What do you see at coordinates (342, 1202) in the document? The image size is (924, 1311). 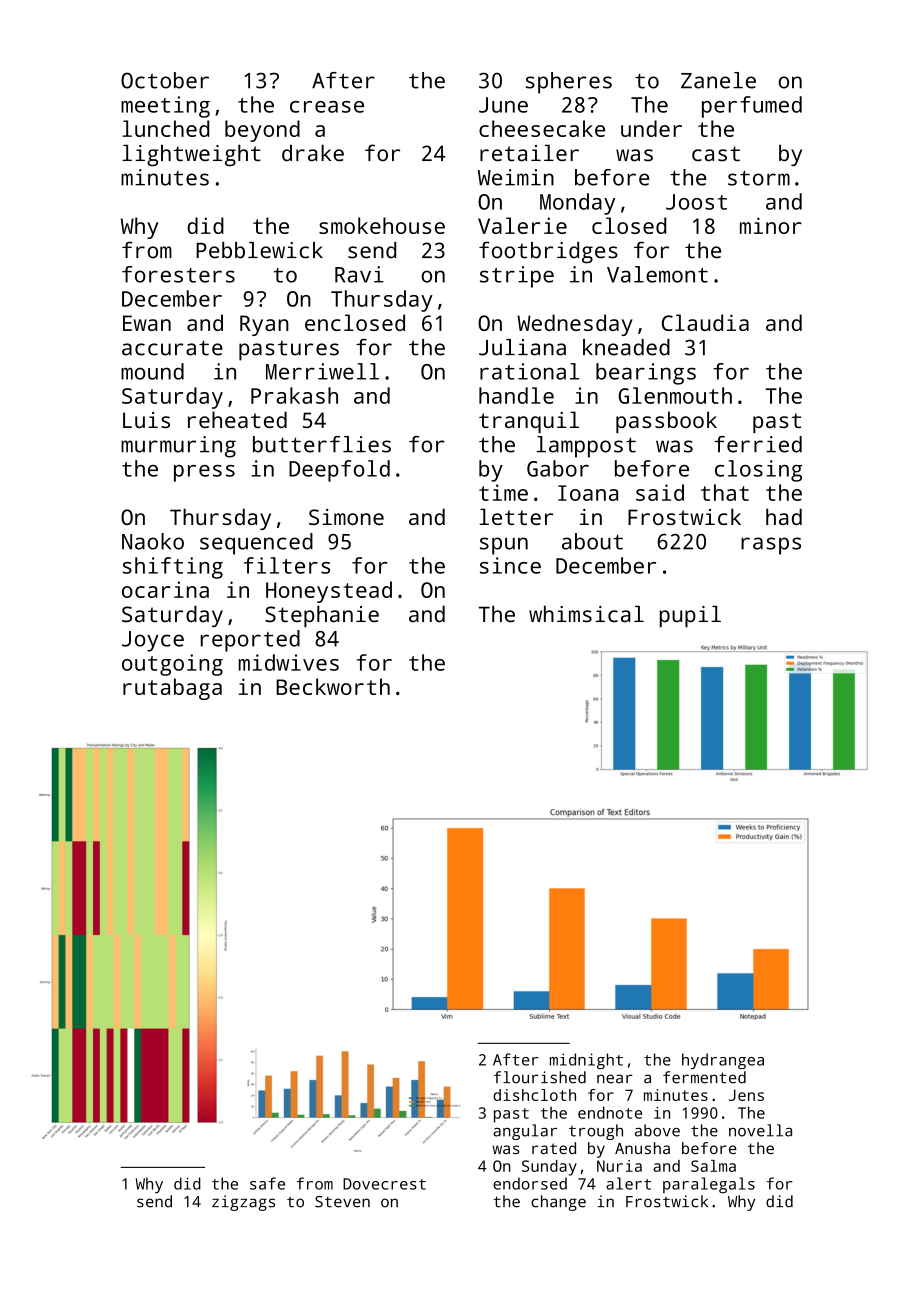 I see `Steven` at bounding box center [342, 1202].
